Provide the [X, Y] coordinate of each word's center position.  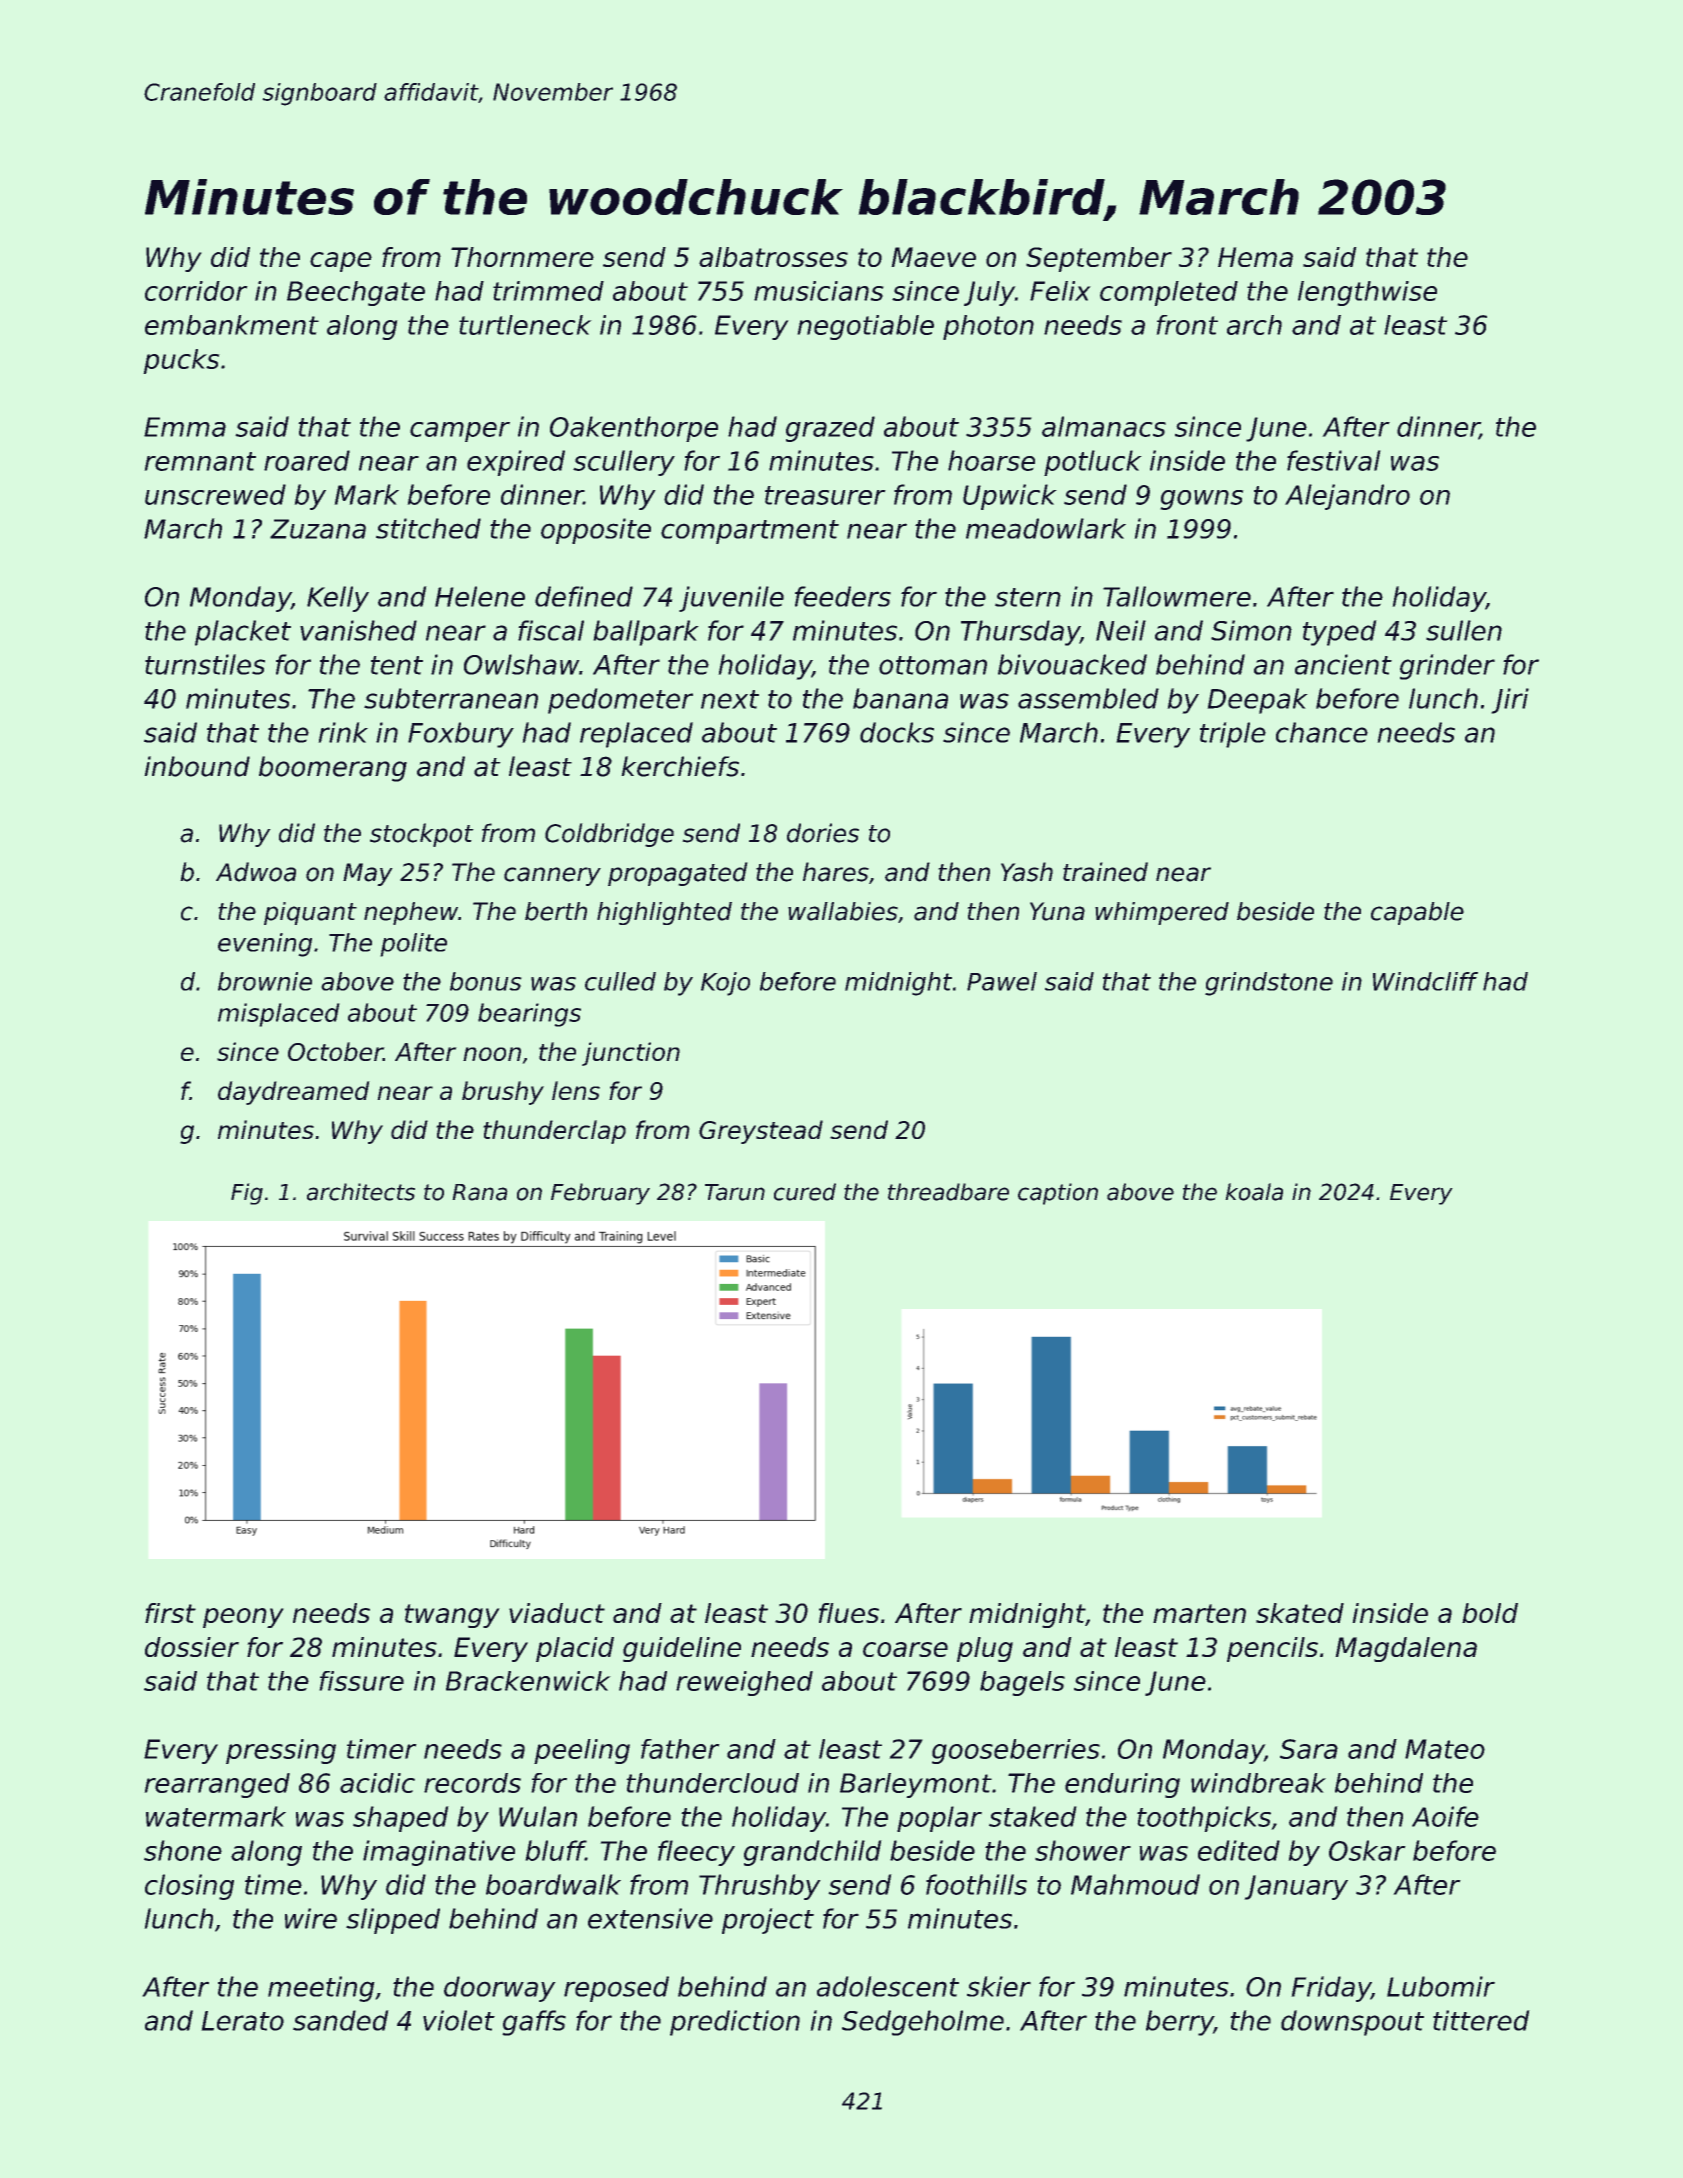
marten [1199, 1613]
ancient [1343, 664]
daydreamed [294, 1093]
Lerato [242, 2021]
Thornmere [522, 257]
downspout [1352, 2023]
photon [988, 327]
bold [1490, 1613]
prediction [735, 2023]
